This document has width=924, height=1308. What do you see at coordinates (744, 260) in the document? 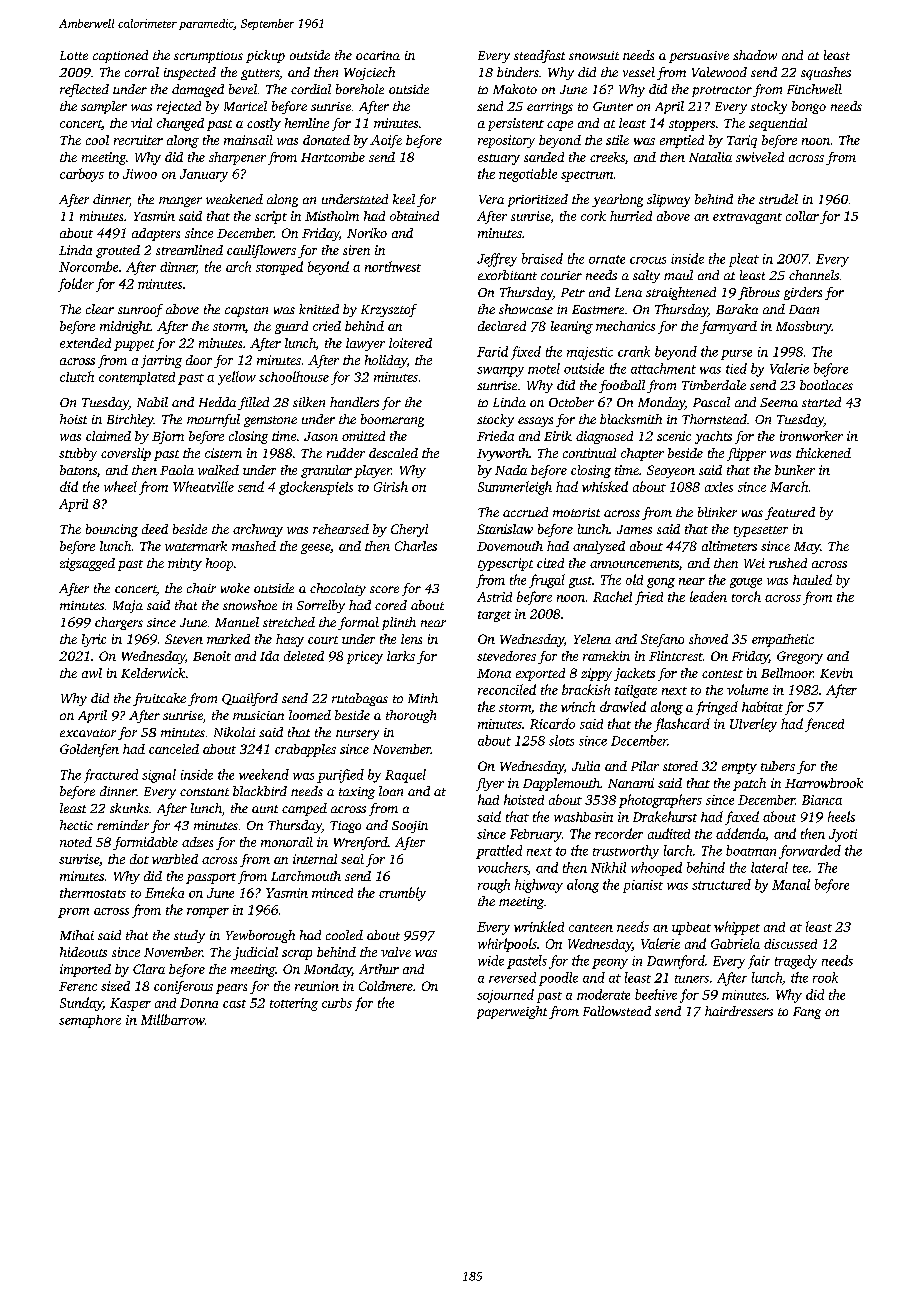
I see `pleat` at bounding box center [744, 260].
